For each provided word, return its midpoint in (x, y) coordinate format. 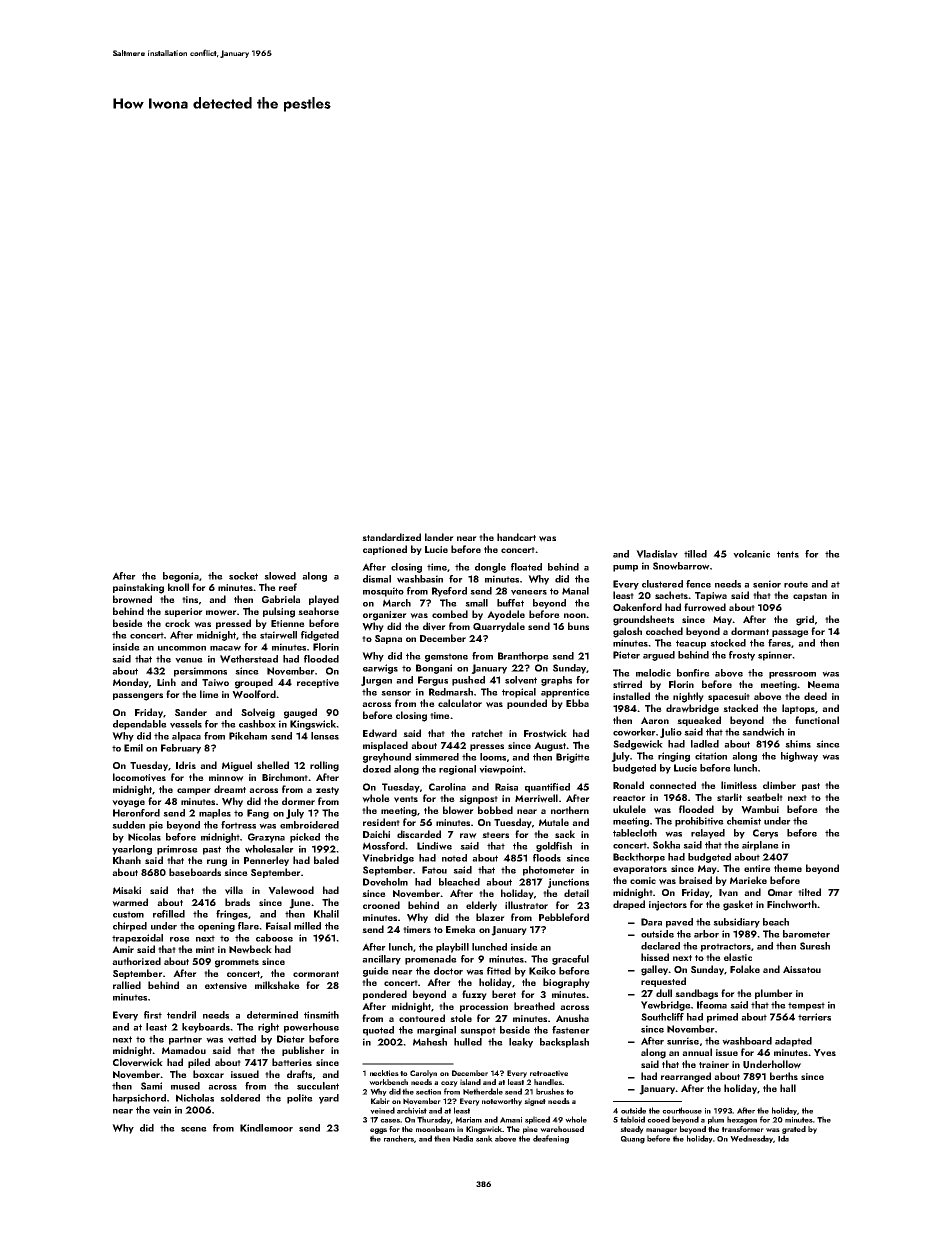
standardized (391, 537)
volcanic (751, 554)
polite (300, 1099)
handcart (516, 537)
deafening (551, 1139)
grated (794, 1130)
